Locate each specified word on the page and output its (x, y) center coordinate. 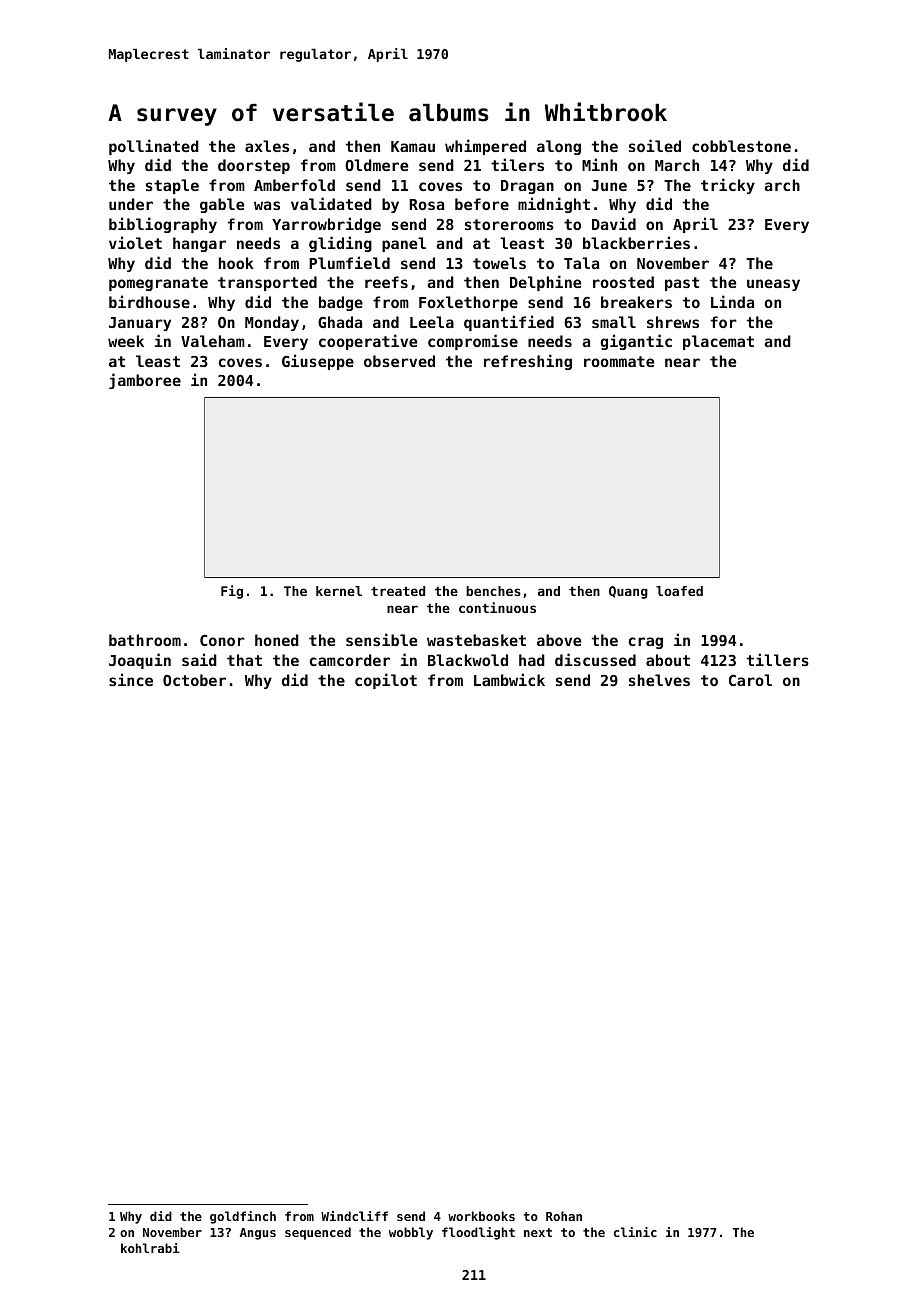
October (194, 680)
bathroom (145, 640)
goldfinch (243, 1217)
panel (404, 244)
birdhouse (149, 301)
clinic (635, 1232)
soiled (655, 145)
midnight (554, 205)
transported (267, 283)
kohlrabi (150, 1248)
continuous (497, 607)
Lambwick (509, 679)
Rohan (564, 1216)
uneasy (773, 285)
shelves (659, 680)
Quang (628, 592)
